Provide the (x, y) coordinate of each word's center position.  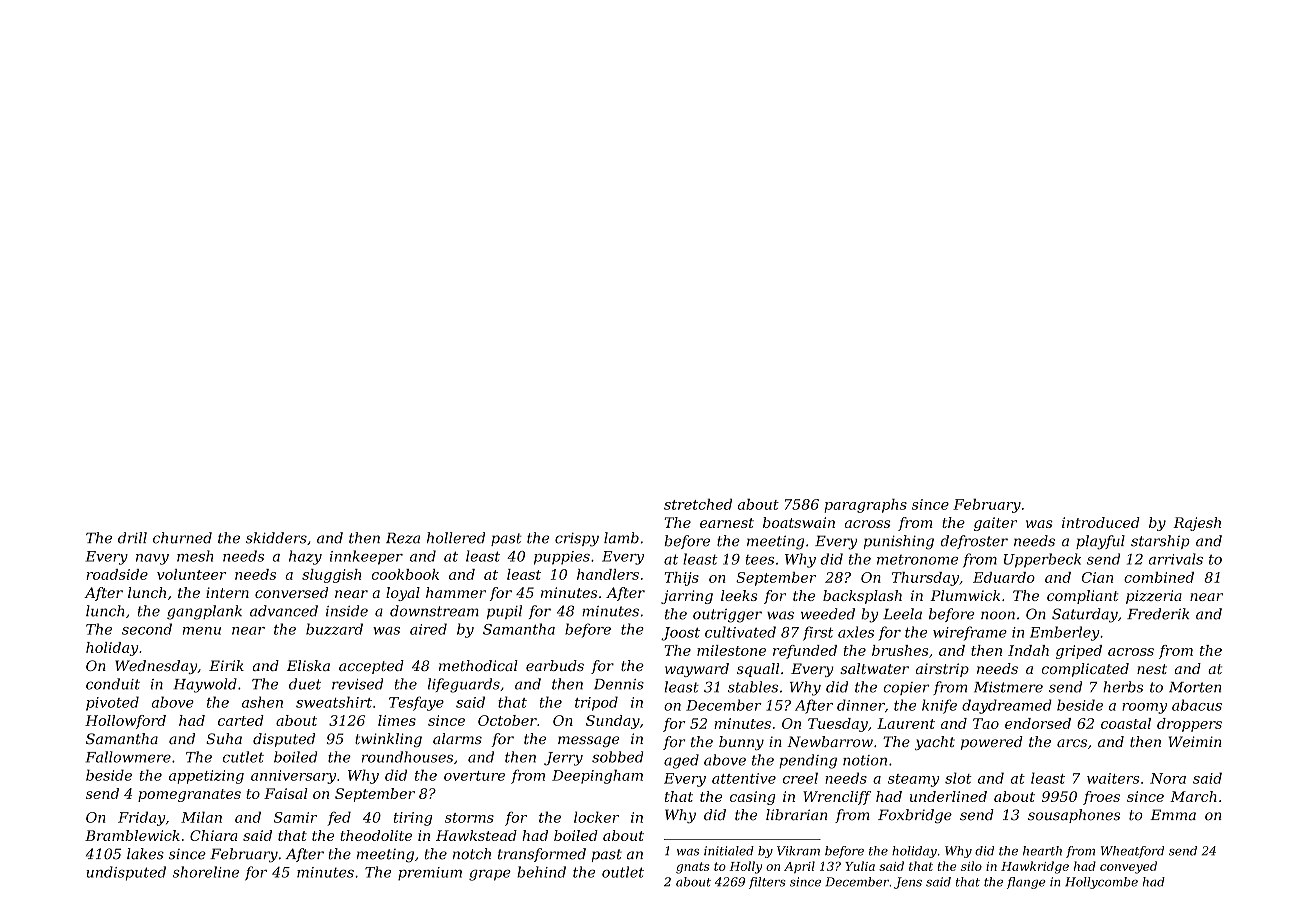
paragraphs (865, 506)
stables (753, 687)
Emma (1173, 814)
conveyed (1128, 867)
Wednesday (156, 667)
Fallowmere (128, 757)
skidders (276, 538)
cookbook (405, 574)
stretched (698, 504)
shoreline (206, 872)
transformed (542, 855)
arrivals (1176, 559)
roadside (117, 574)
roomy (1144, 708)
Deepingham (597, 776)
